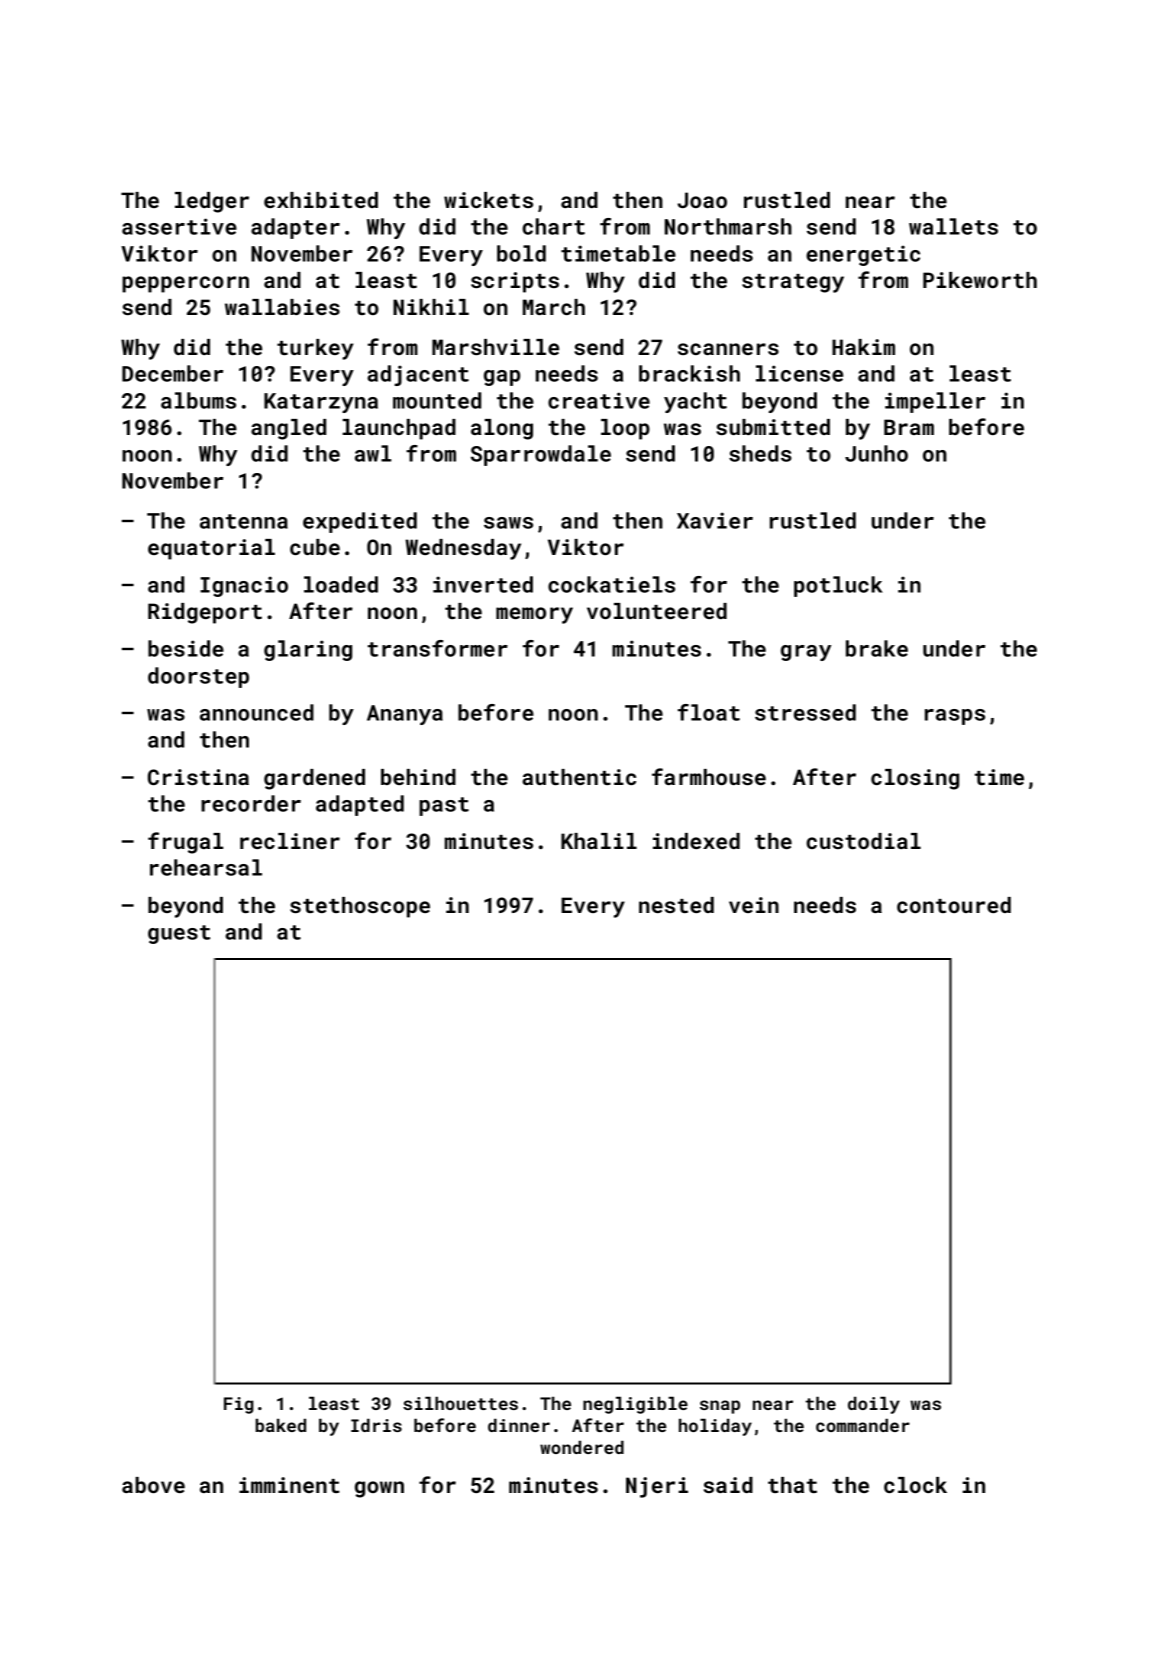  Describe the element at coordinates (874, 1405) in the screenshot. I see `doily` at that location.
